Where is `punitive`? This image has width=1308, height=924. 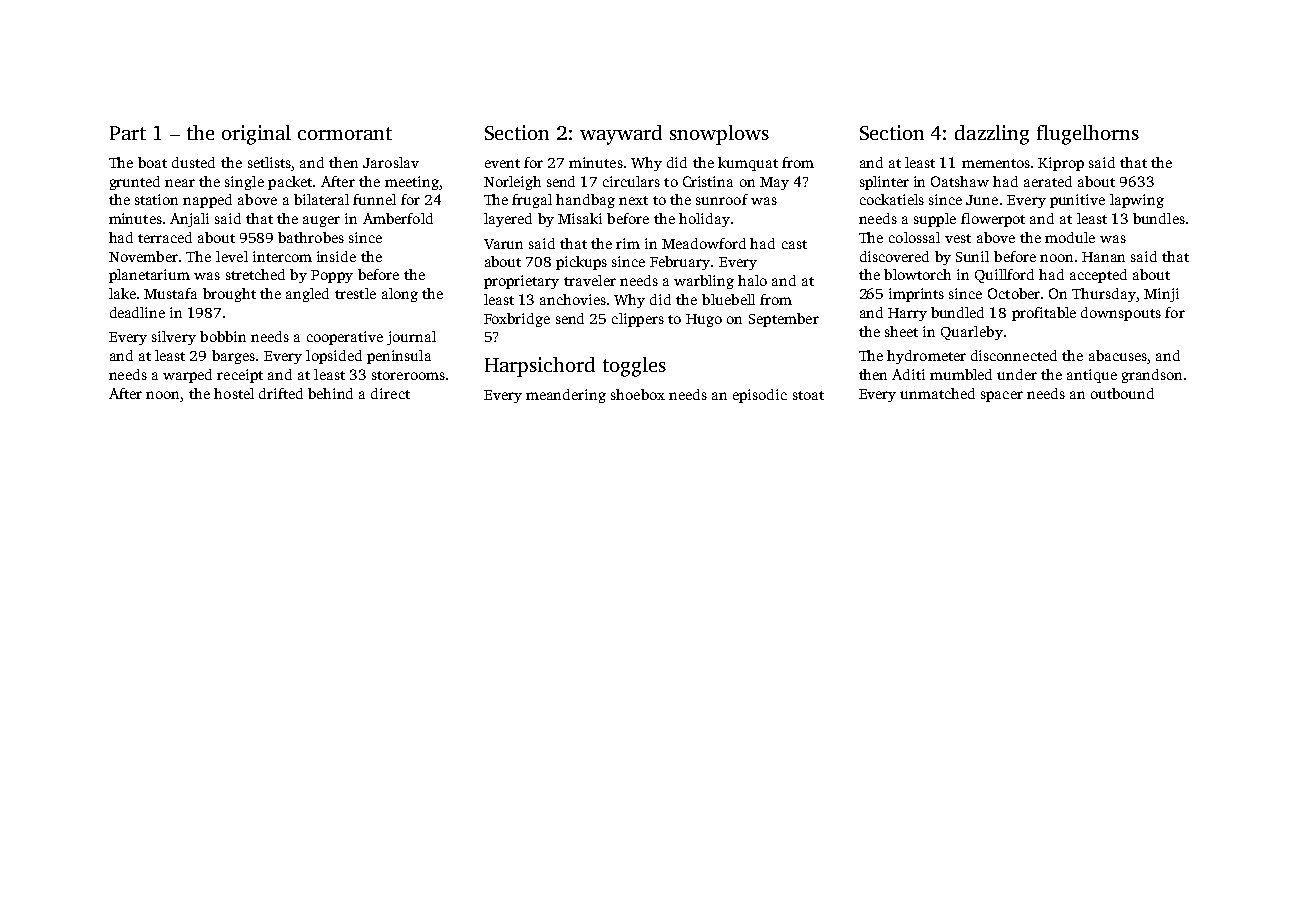 punitive is located at coordinates (1077, 201).
